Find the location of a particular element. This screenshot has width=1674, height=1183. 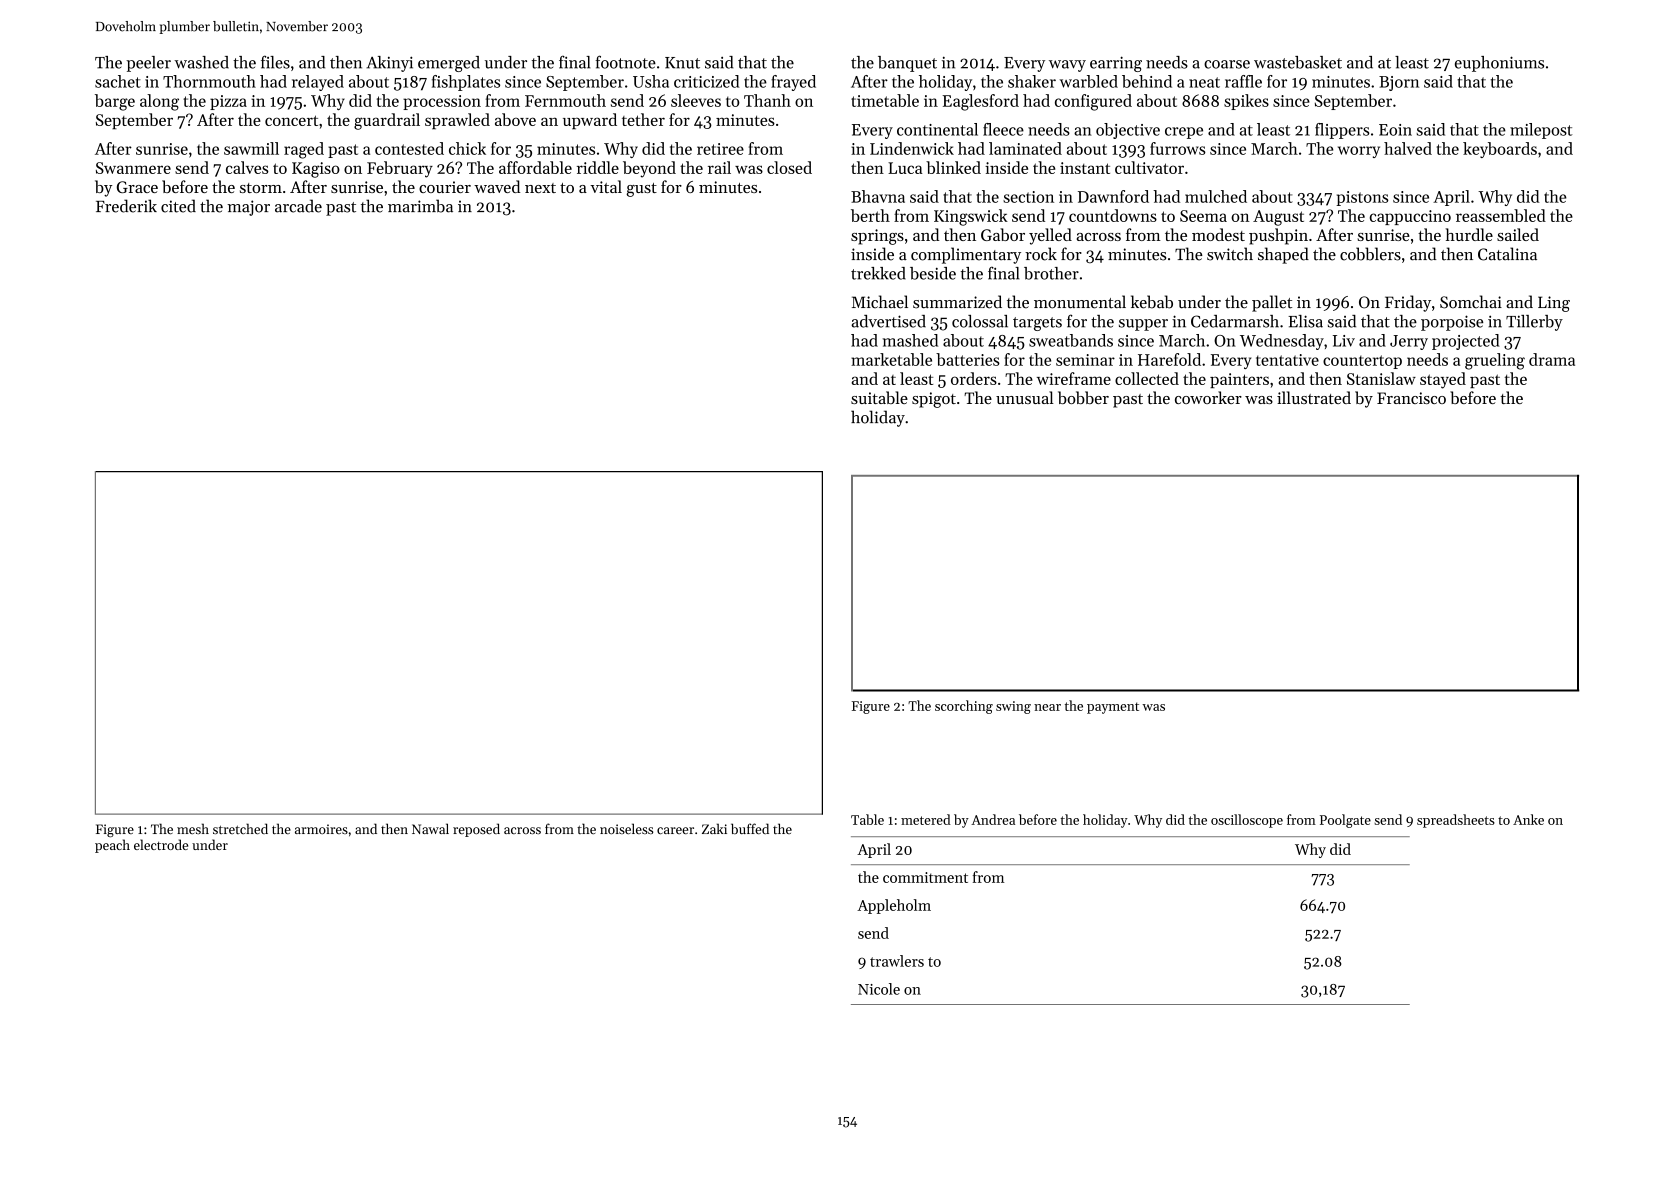

stretched is located at coordinates (240, 828).
